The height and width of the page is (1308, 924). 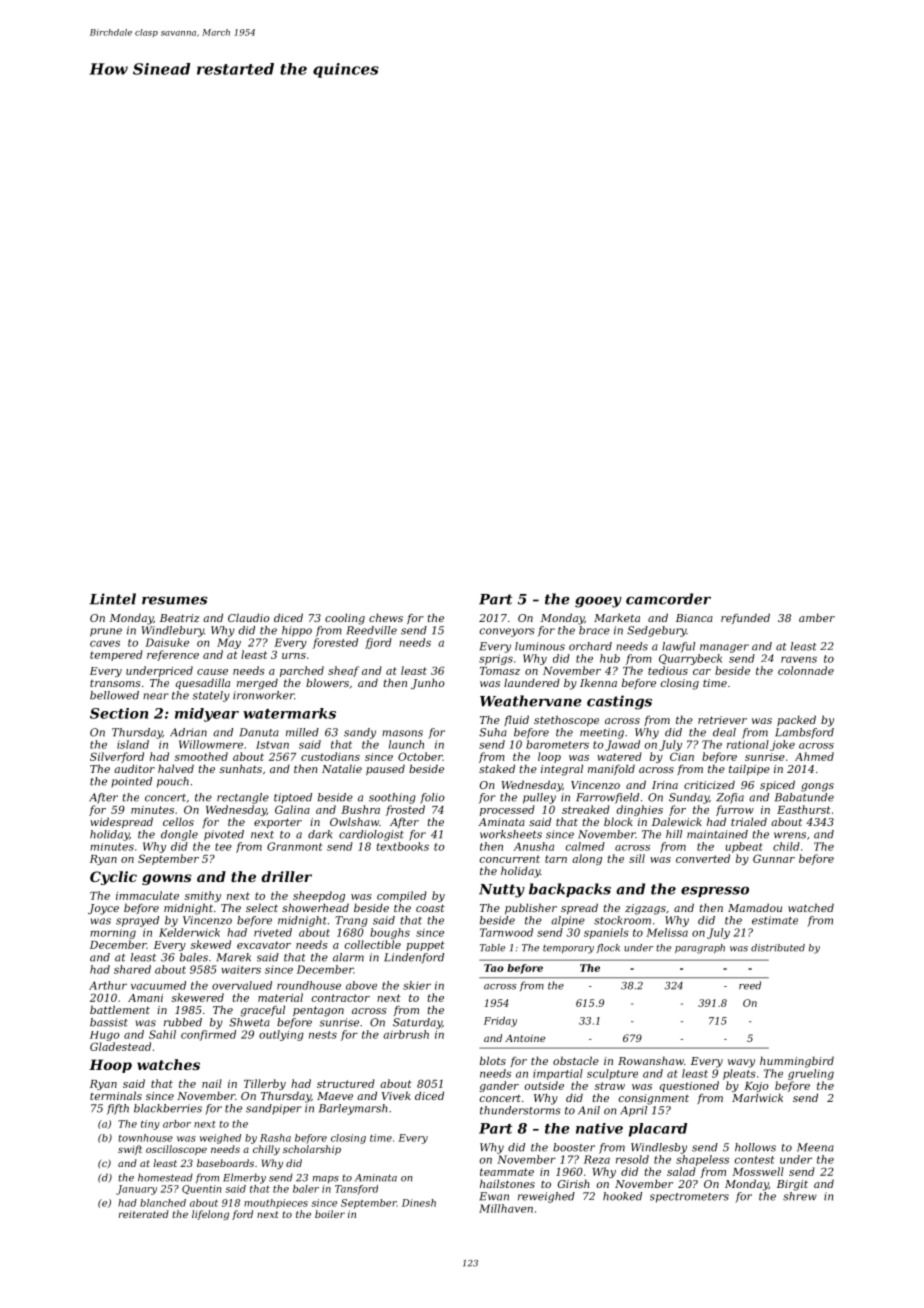 I want to click on gooey, so click(x=598, y=602).
